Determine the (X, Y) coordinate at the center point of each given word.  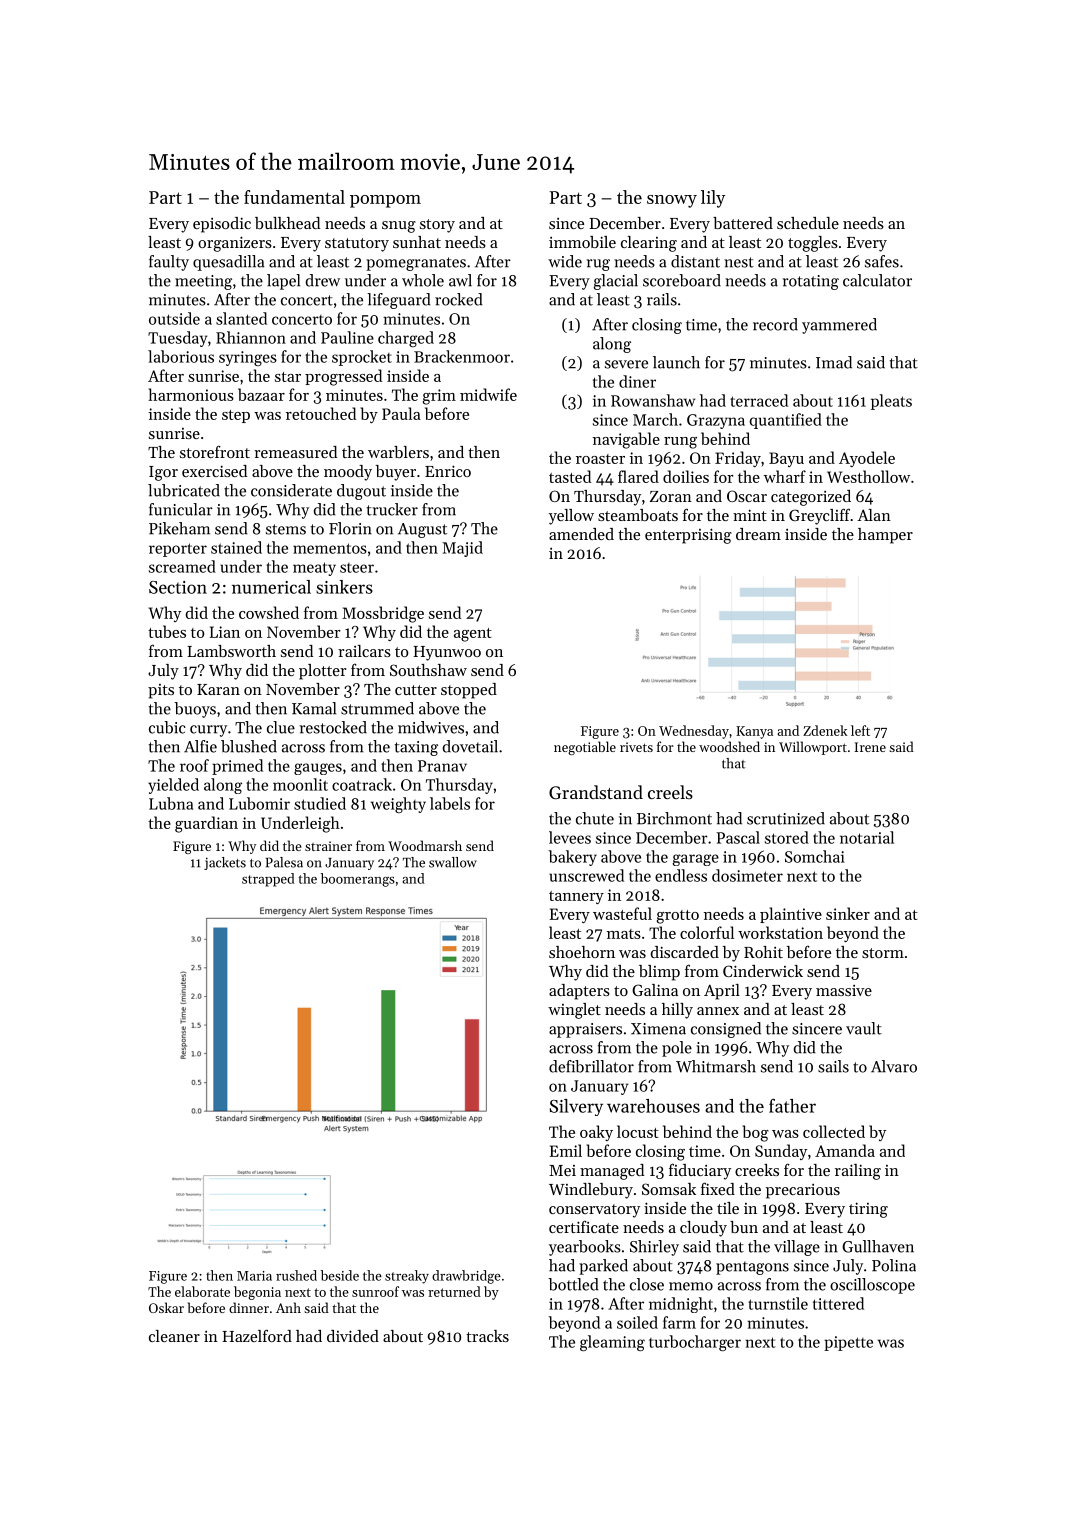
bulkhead (287, 223)
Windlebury (591, 1191)
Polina (894, 1265)
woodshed (729, 746)
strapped (268, 880)
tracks (487, 1336)
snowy (672, 201)
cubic (167, 727)
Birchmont (674, 818)
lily (713, 199)
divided (353, 1336)
